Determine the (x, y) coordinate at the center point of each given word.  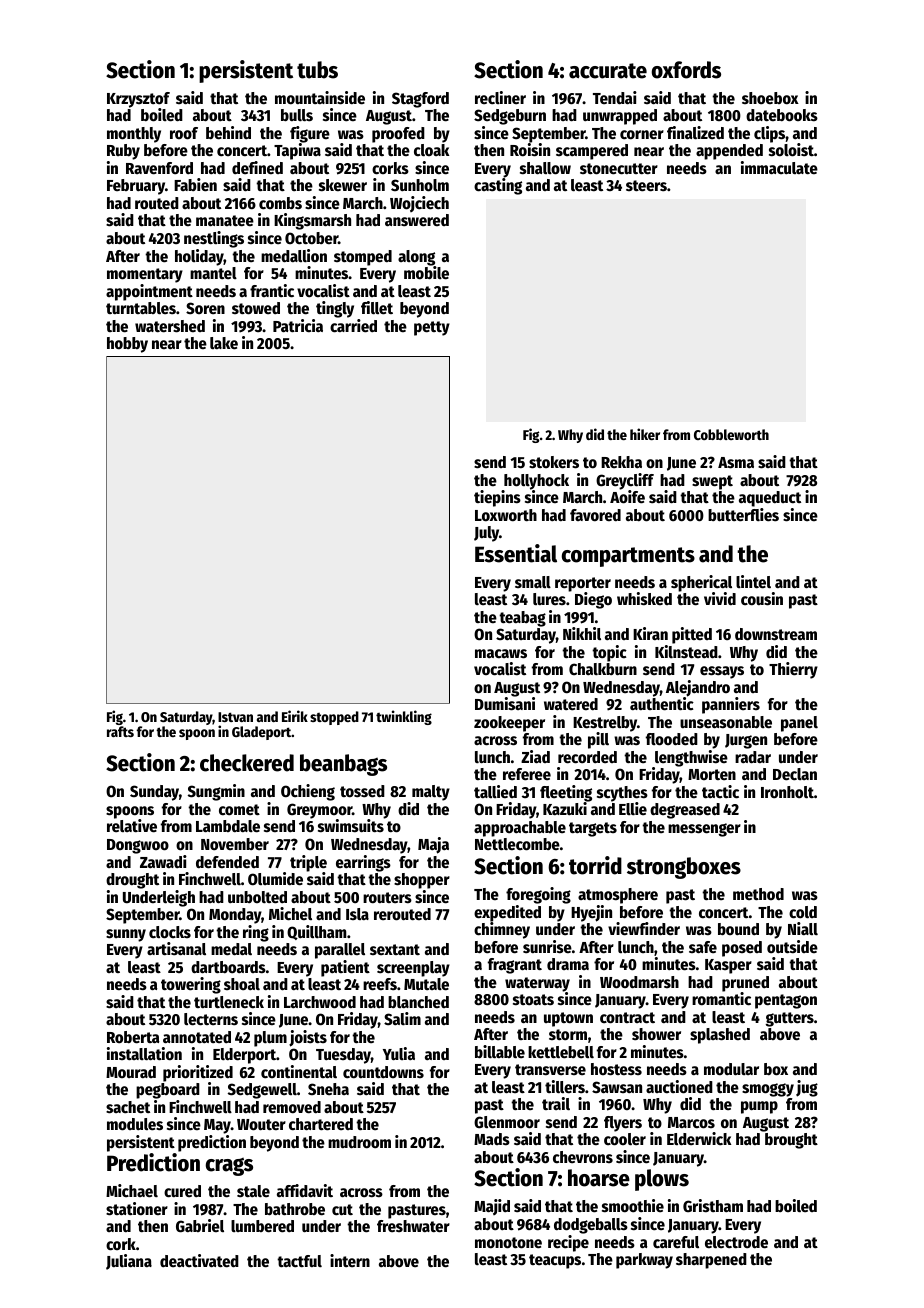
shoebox (770, 98)
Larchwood (320, 1002)
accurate (608, 71)
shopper (422, 881)
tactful (299, 1261)
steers (646, 186)
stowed (256, 308)
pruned (745, 984)
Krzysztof (138, 100)
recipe (568, 1243)
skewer (343, 185)
